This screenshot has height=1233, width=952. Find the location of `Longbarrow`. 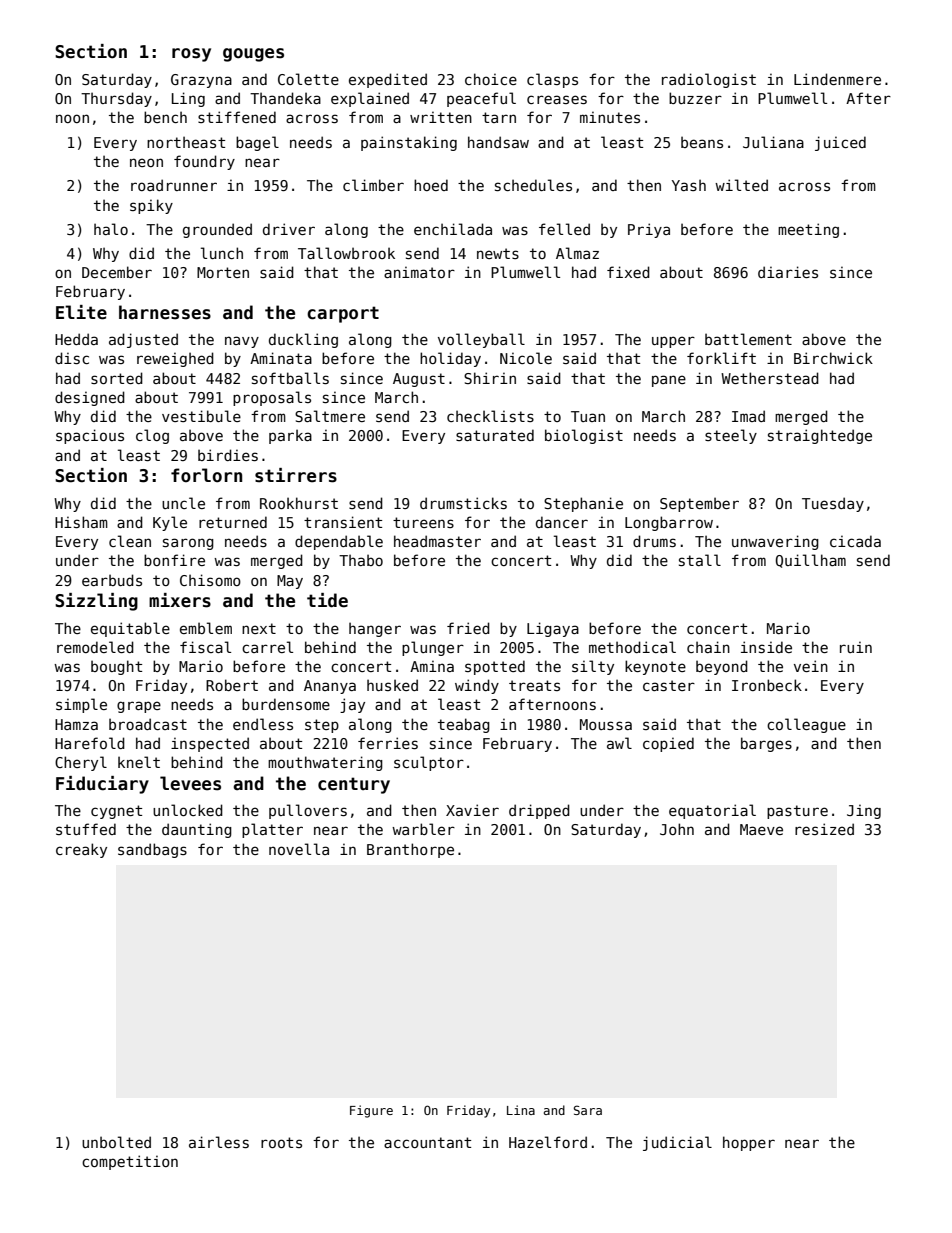

Longbarrow is located at coordinates (669, 523).
